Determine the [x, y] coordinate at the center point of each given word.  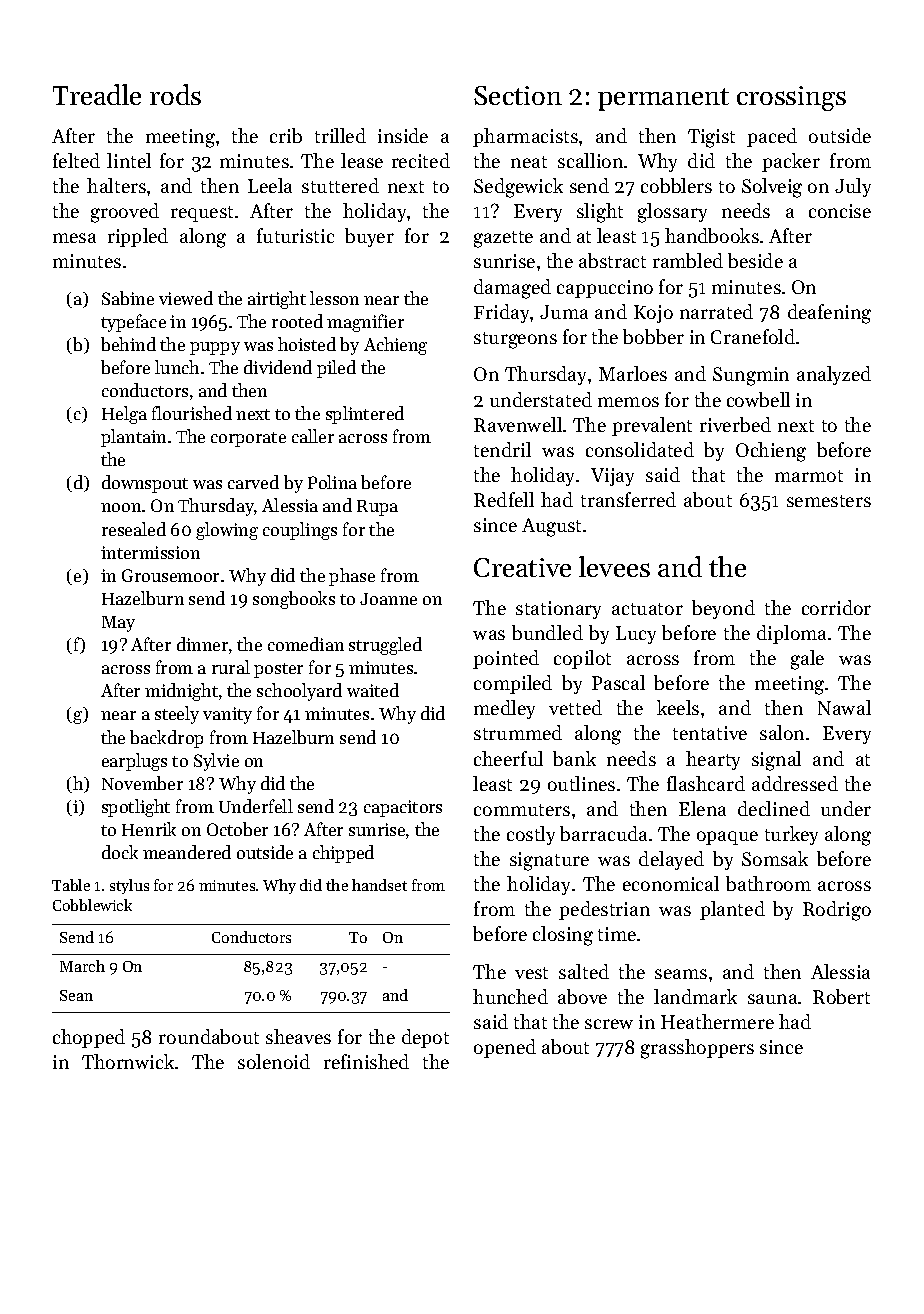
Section [518, 95]
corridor [836, 607]
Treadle [97, 94]
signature [549, 861]
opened [505, 1048]
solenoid [274, 1061]
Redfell [504, 499]
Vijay [612, 477]
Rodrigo [837, 911]
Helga [124, 415]
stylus [129, 886]
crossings [791, 98]
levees [614, 566]
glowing [227, 531]
